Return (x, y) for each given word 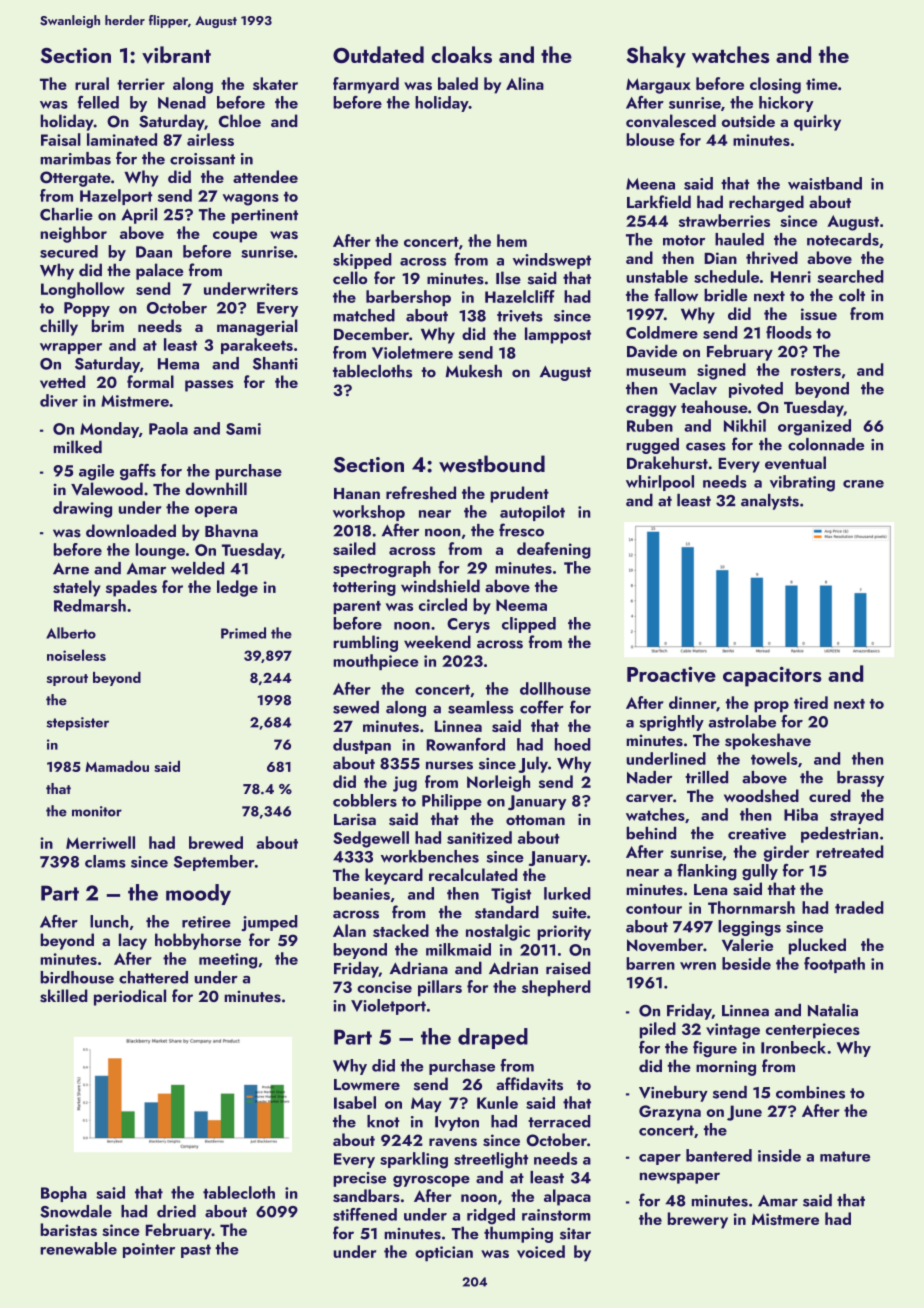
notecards (843, 239)
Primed (243, 633)
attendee (265, 176)
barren (650, 963)
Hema (178, 364)
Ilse (508, 278)
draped (493, 1038)
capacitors (772, 677)
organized (814, 427)
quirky (817, 122)
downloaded (131, 530)
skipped (362, 261)
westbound (492, 464)
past (196, 1251)
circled (443, 604)
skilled (64, 996)
